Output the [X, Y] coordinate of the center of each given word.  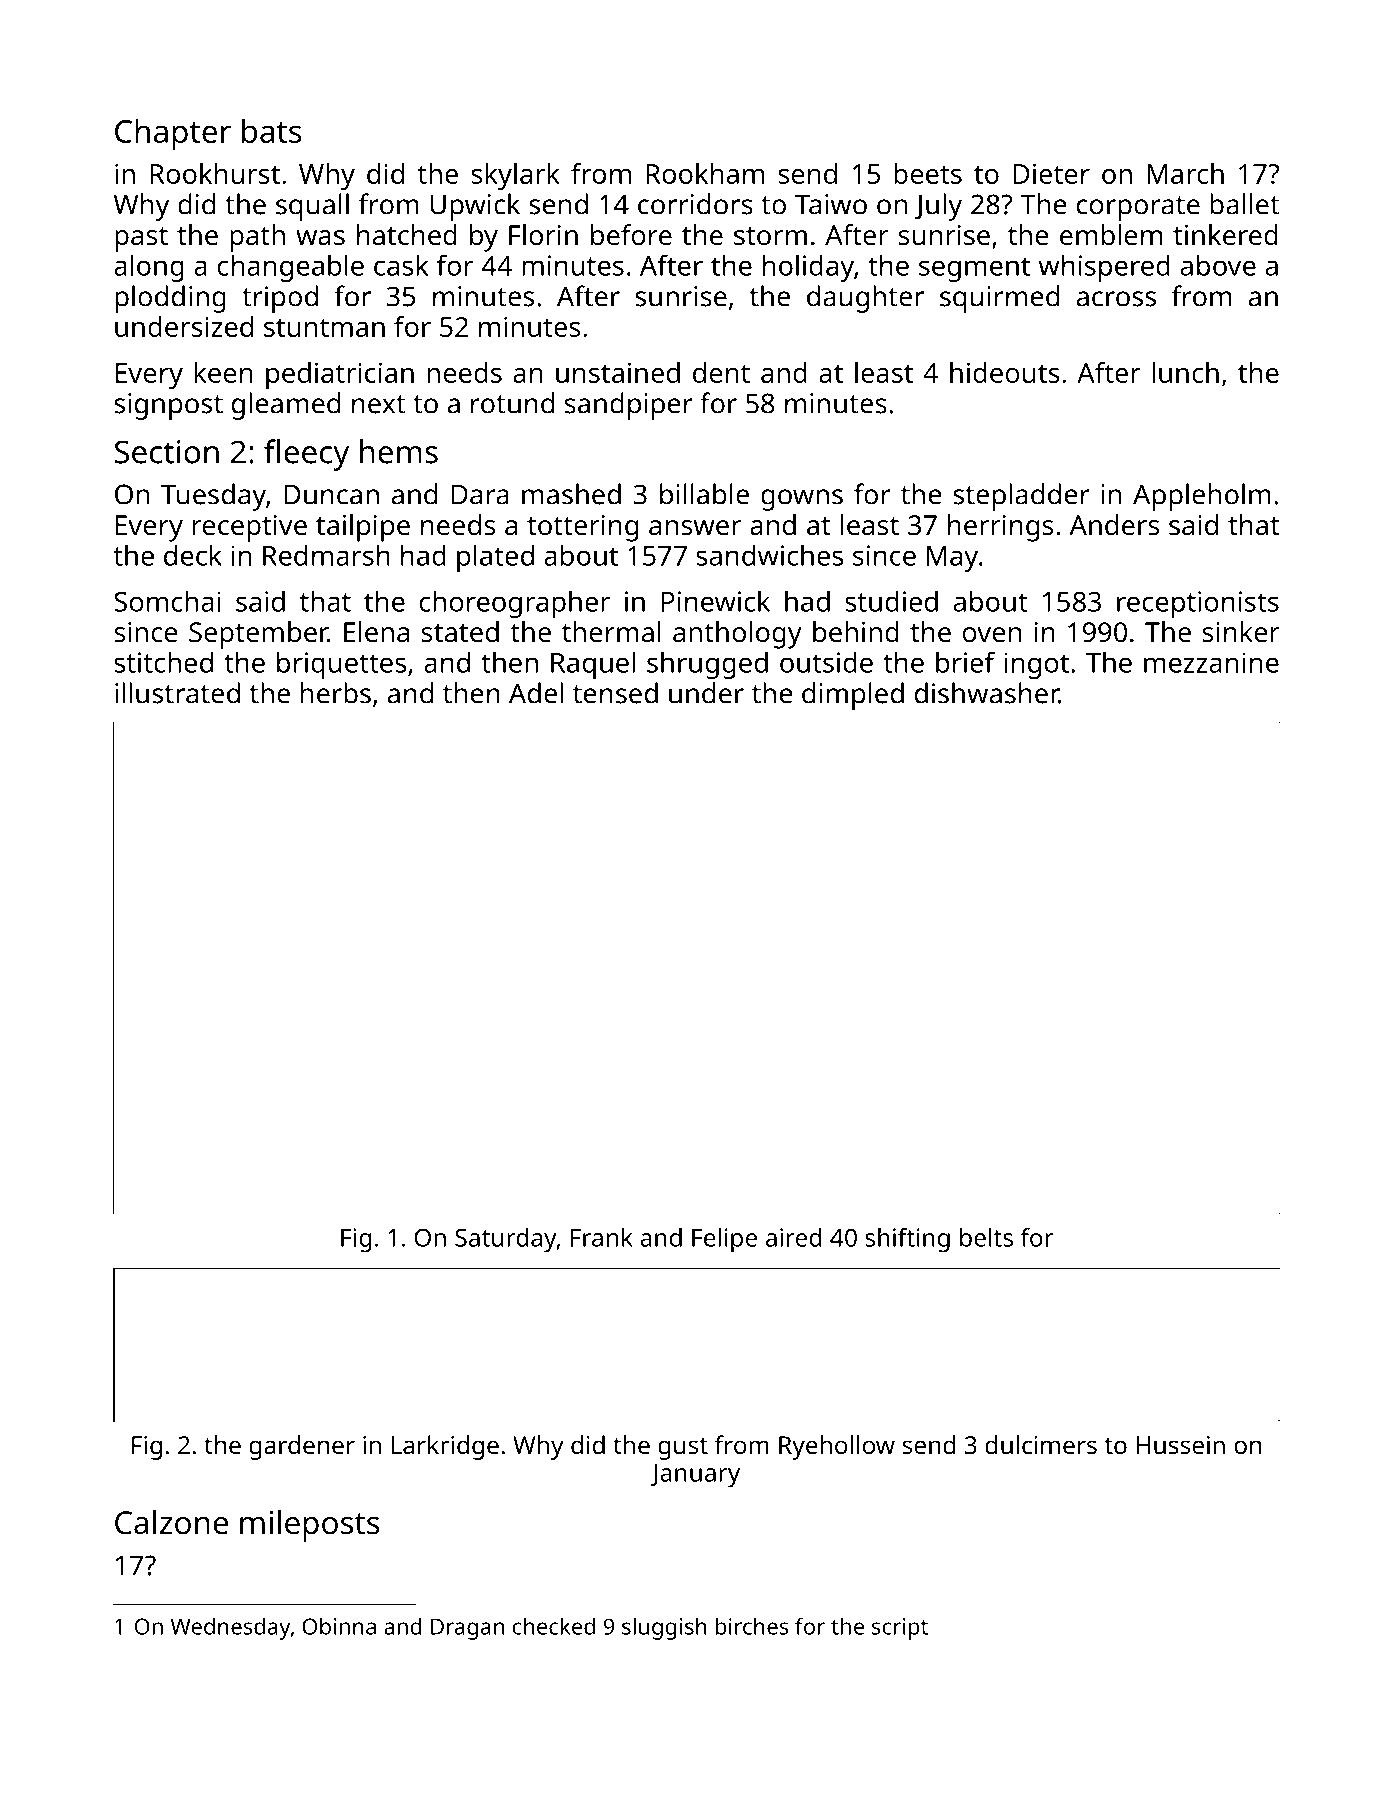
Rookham [705, 173]
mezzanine [1211, 662]
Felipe [724, 1240]
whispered [1104, 268]
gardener [302, 1447]
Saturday [506, 1240]
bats [272, 131]
